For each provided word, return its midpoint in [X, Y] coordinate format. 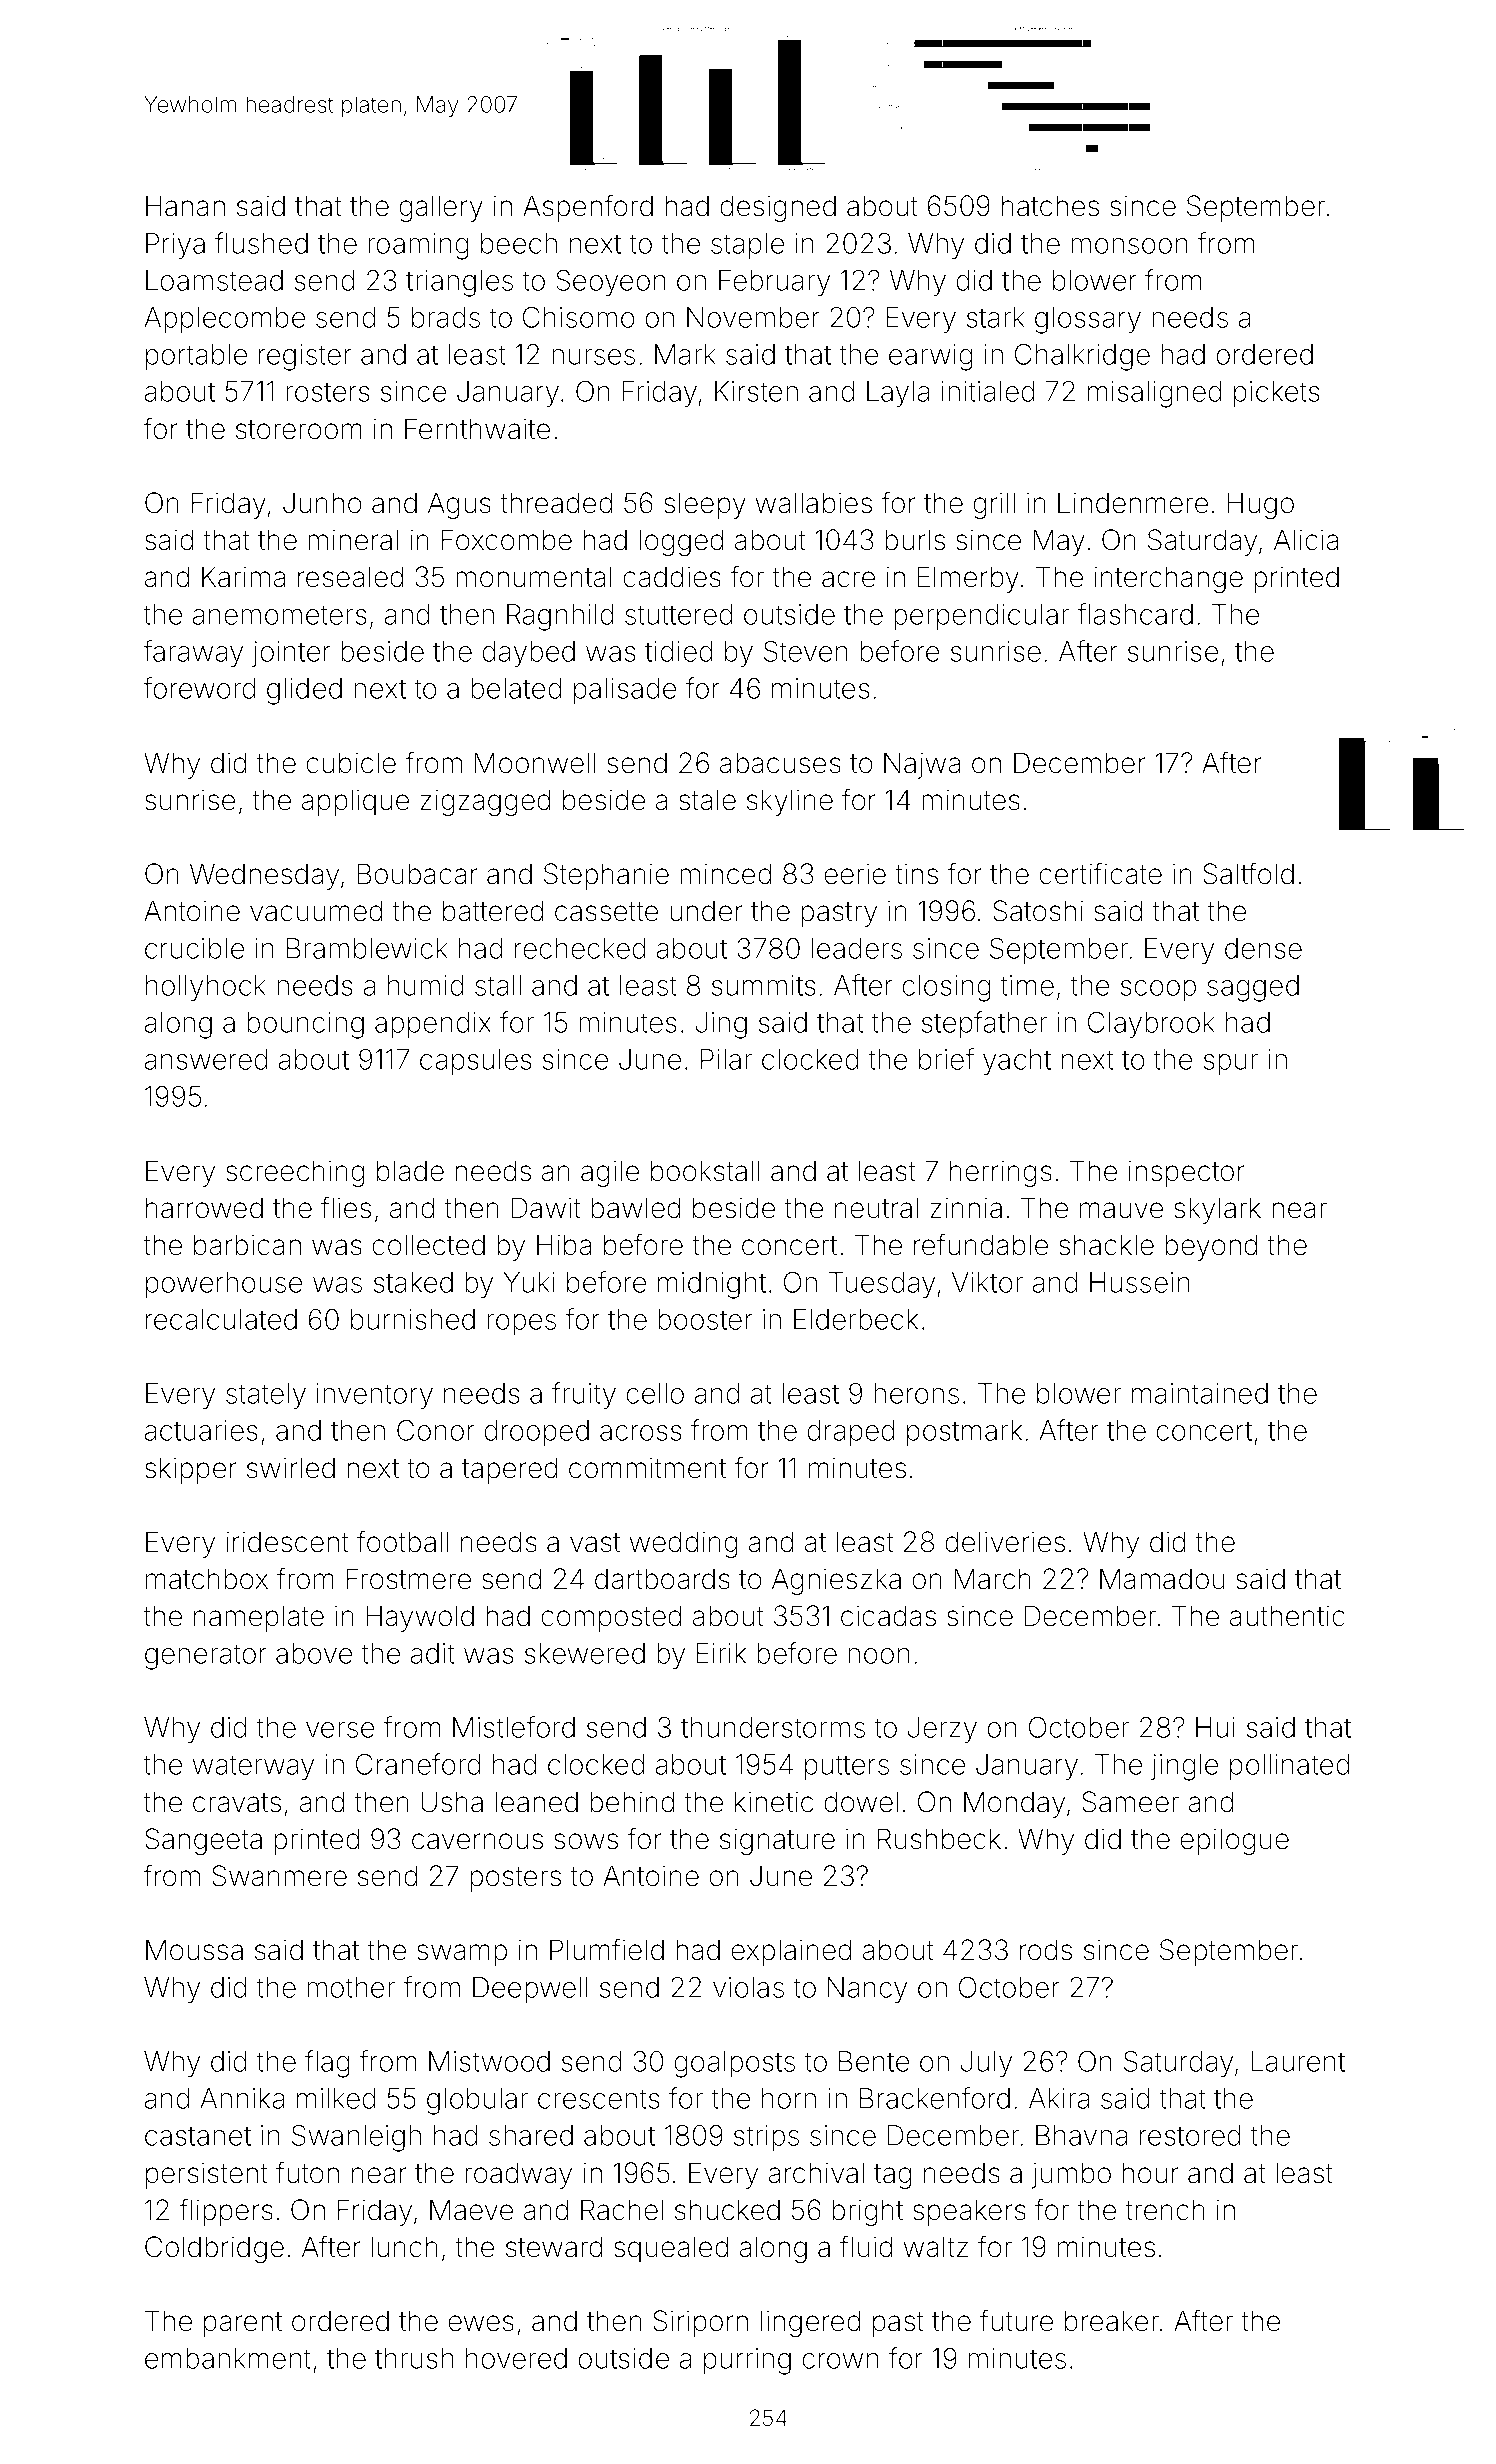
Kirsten [756, 391]
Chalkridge [1082, 357]
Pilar [726, 1059]
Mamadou [1162, 1579]
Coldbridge [214, 2249]
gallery [441, 208]
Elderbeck [856, 1319]
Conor [436, 1430]
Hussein [1140, 1282]
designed [778, 208]
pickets [1277, 394]
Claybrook [1151, 1025]
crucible [194, 948]
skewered [585, 1653]
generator [206, 1657]
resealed [350, 577]
